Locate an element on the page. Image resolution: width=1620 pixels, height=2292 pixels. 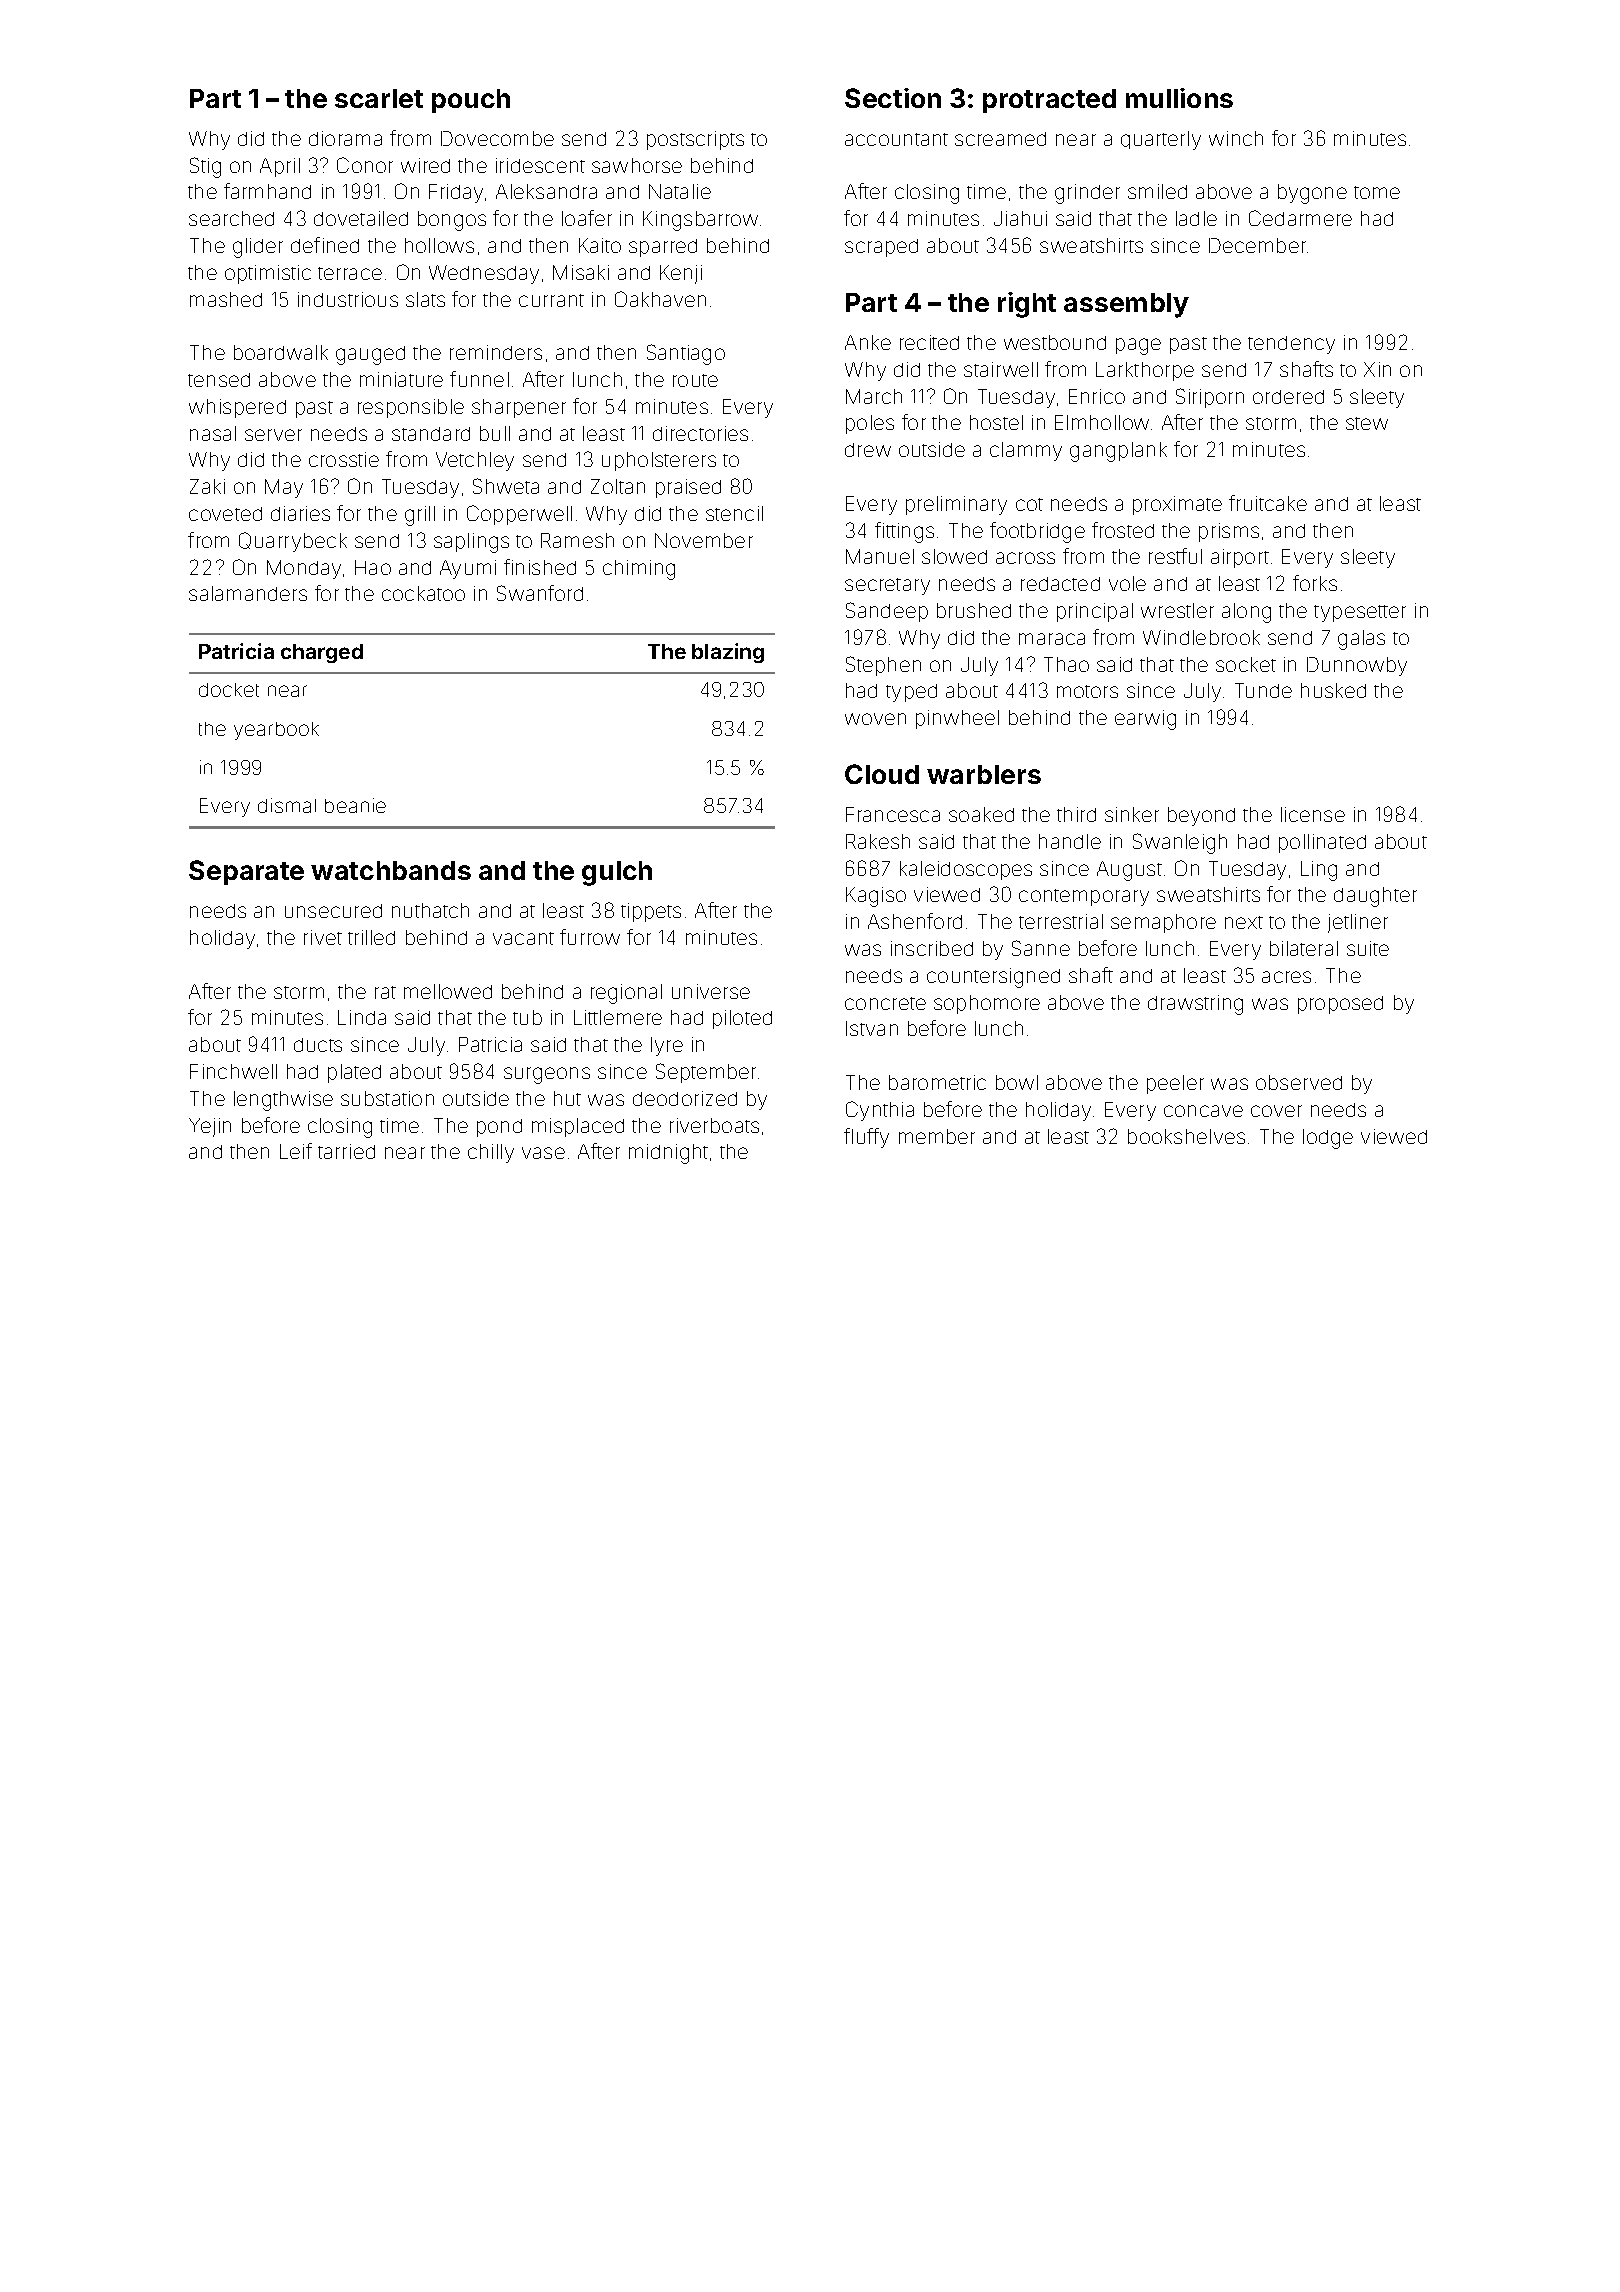
whispered is located at coordinates (237, 408).
